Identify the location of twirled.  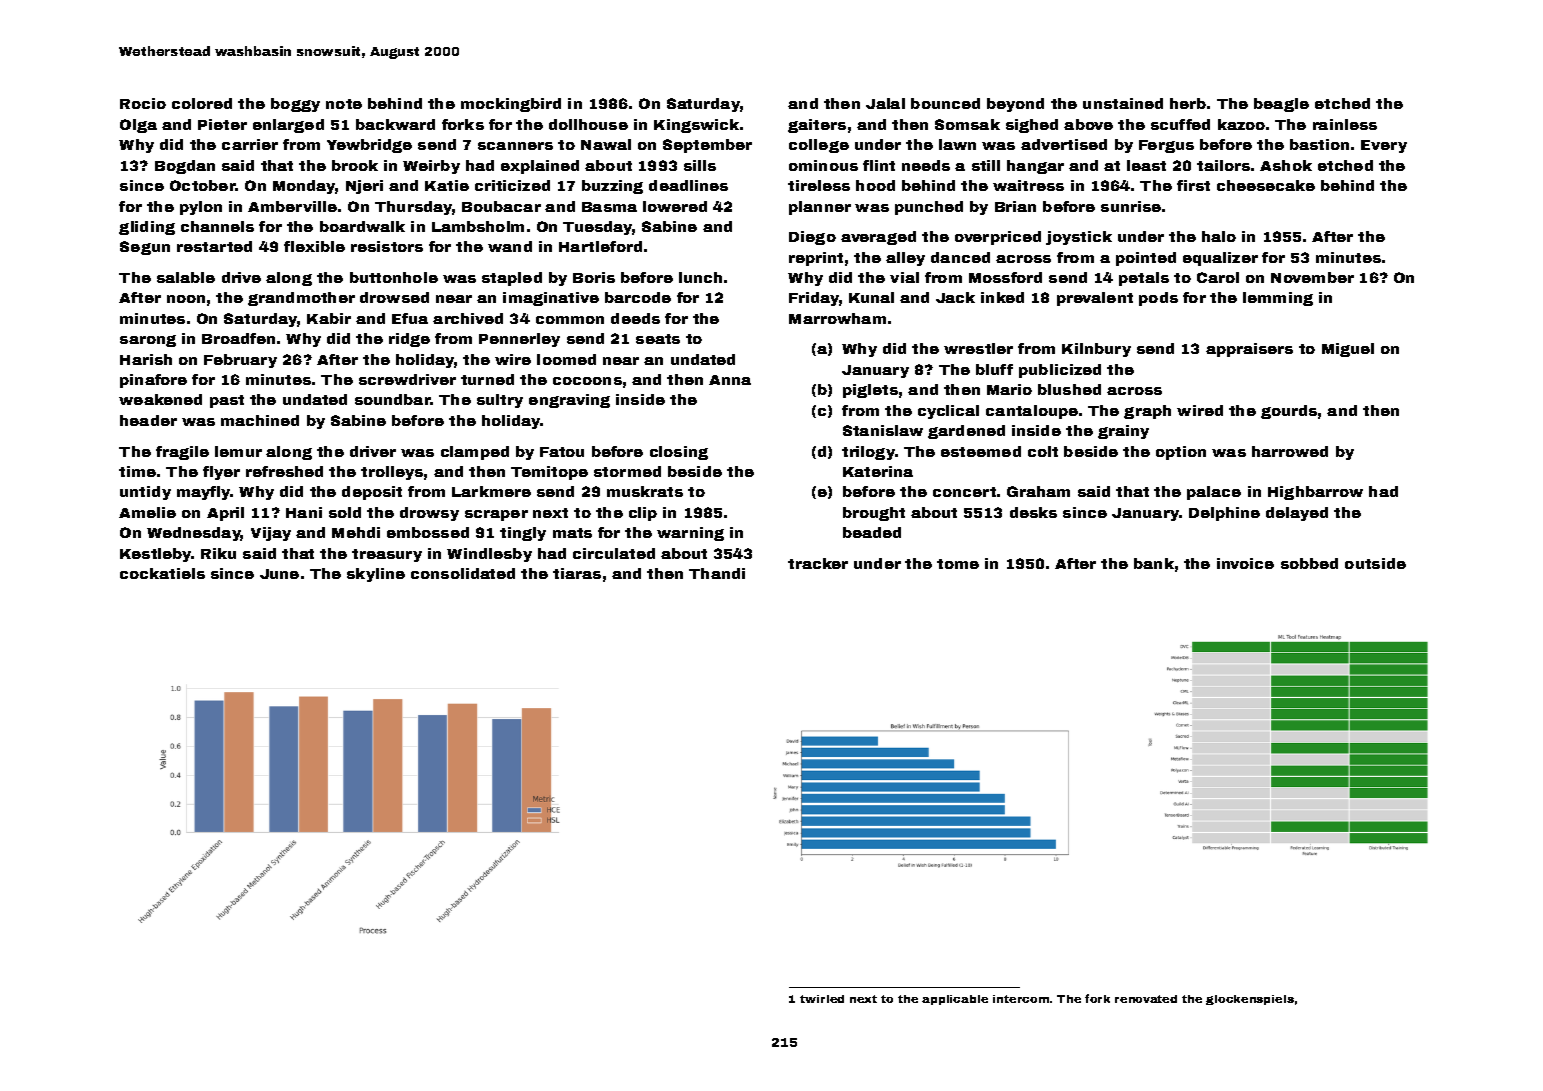
(822, 999).
